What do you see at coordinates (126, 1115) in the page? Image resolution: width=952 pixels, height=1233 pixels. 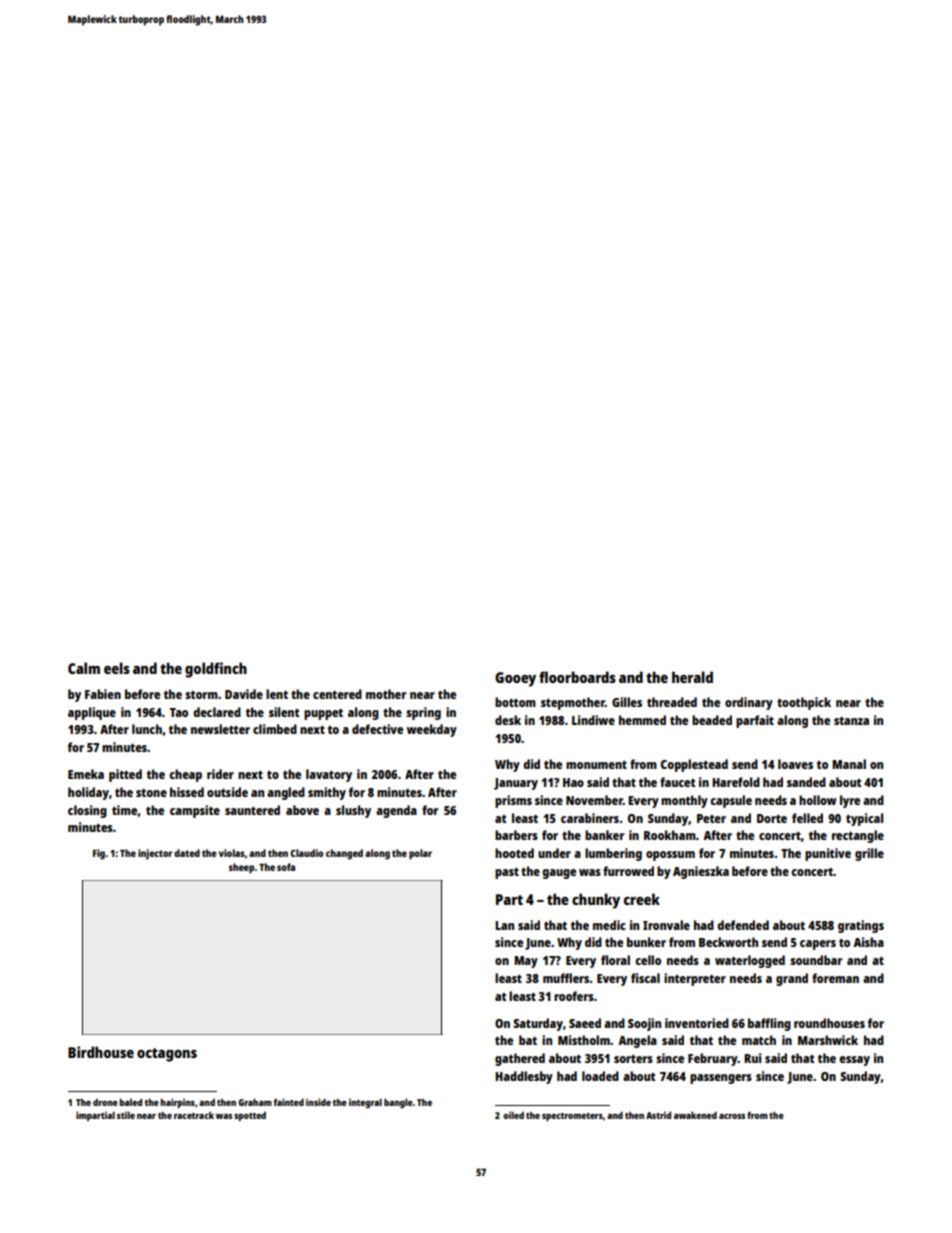 I see `stile` at bounding box center [126, 1115].
